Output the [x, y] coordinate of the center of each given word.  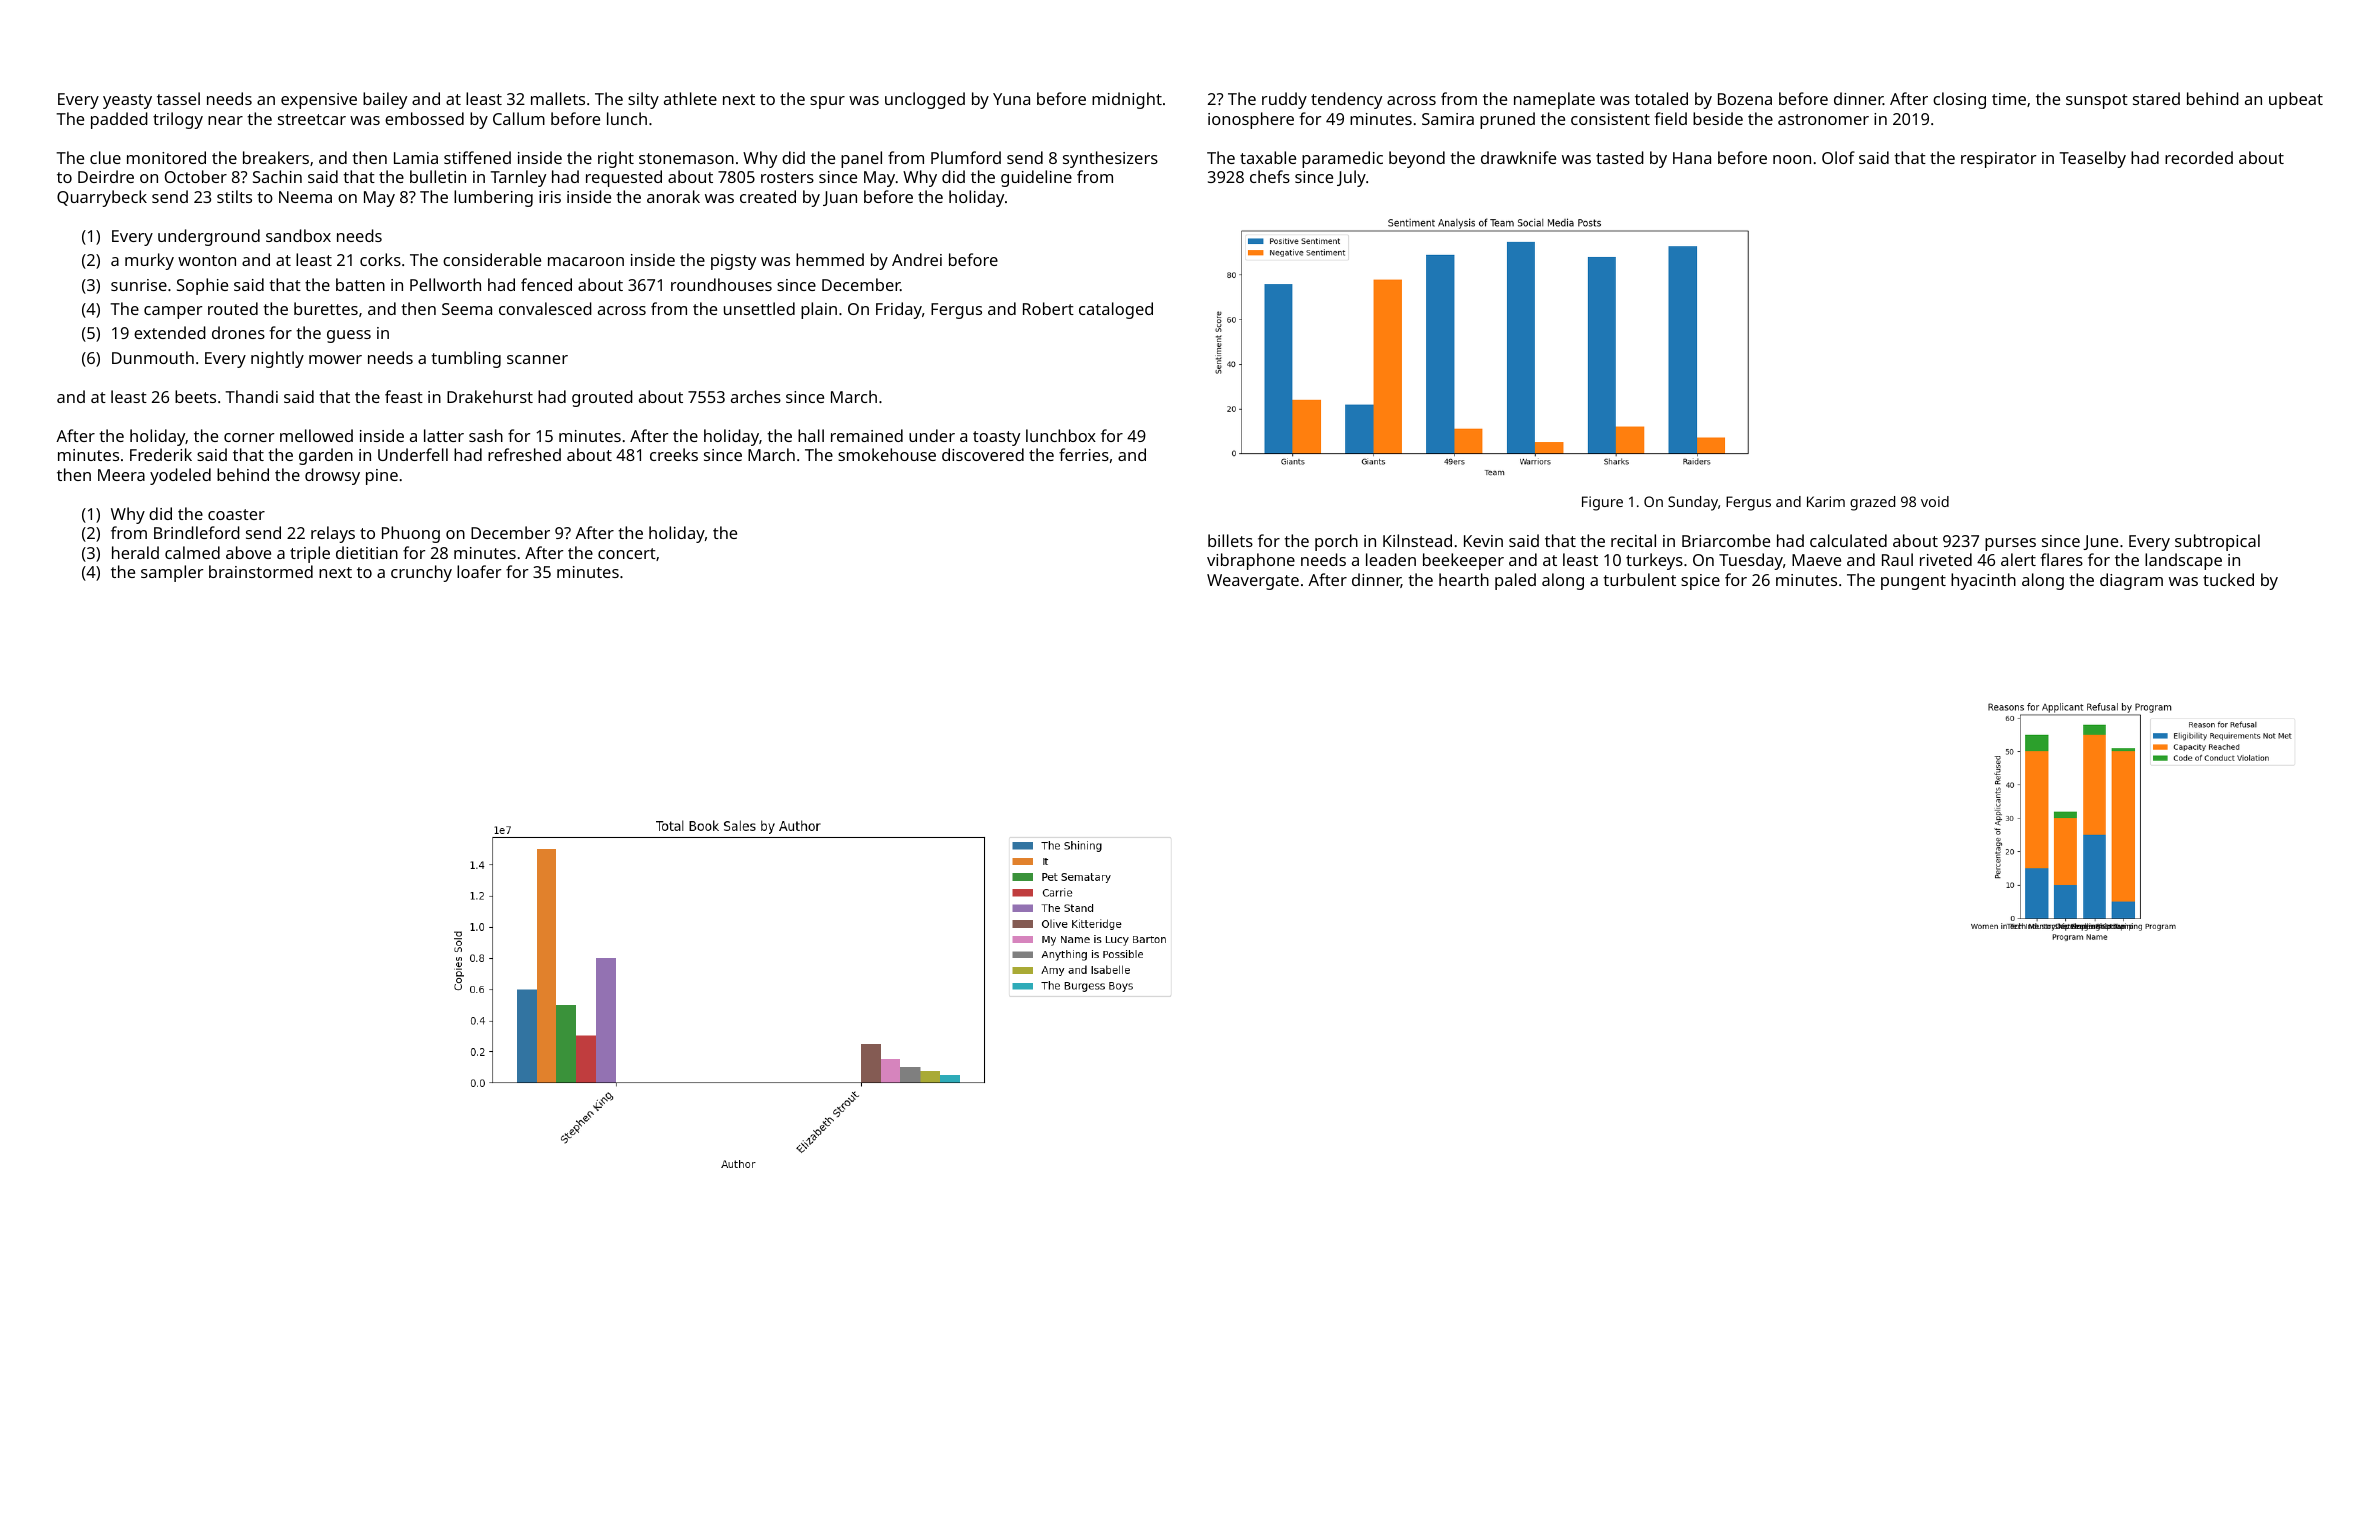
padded [119, 120]
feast [404, 396]
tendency [1346, 100]
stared [2156, 98]
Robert [1048, 308]
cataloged [1116, 310]
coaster [236, 514]
